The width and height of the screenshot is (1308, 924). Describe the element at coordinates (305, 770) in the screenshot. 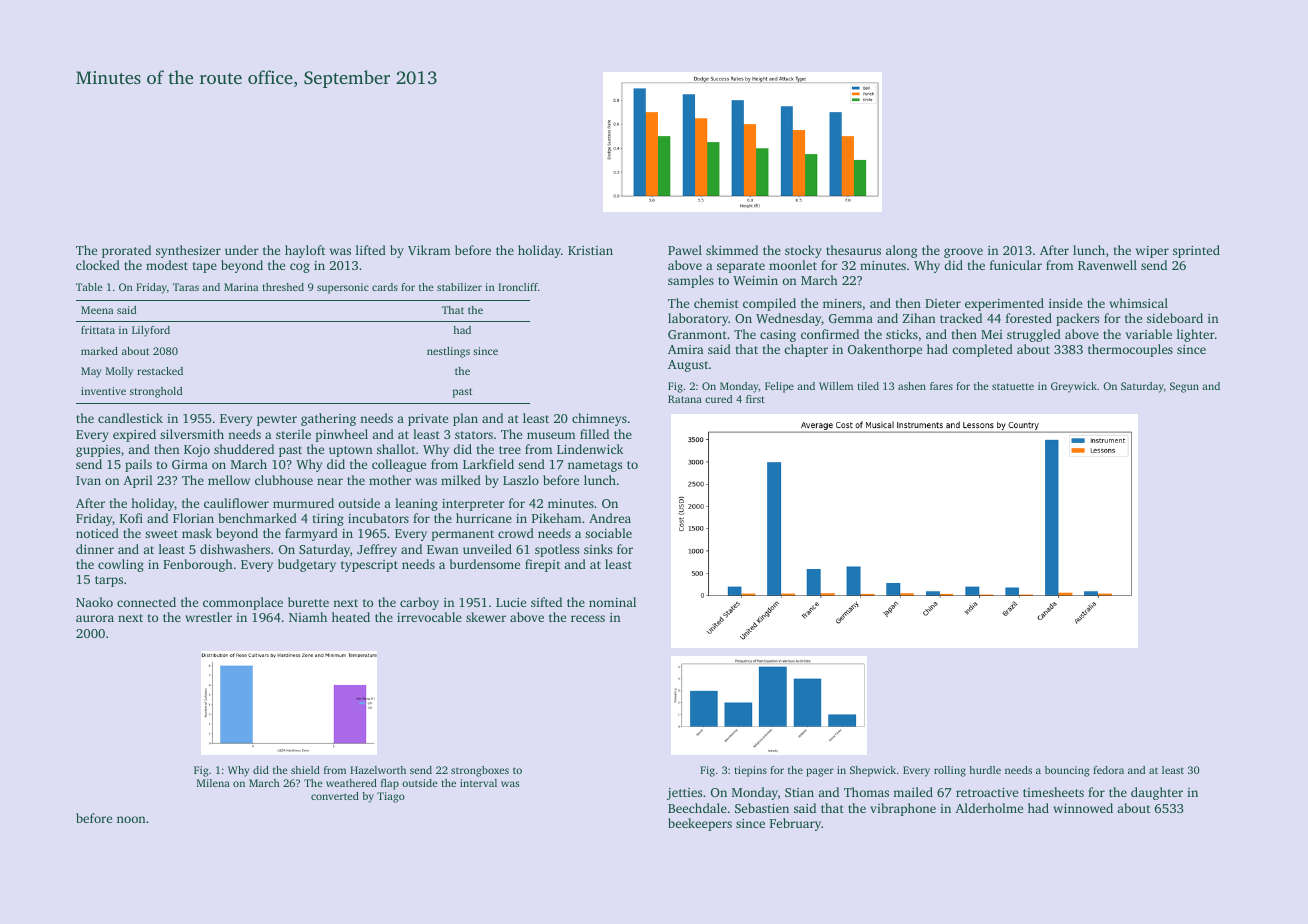

I see `shield` at that location.
